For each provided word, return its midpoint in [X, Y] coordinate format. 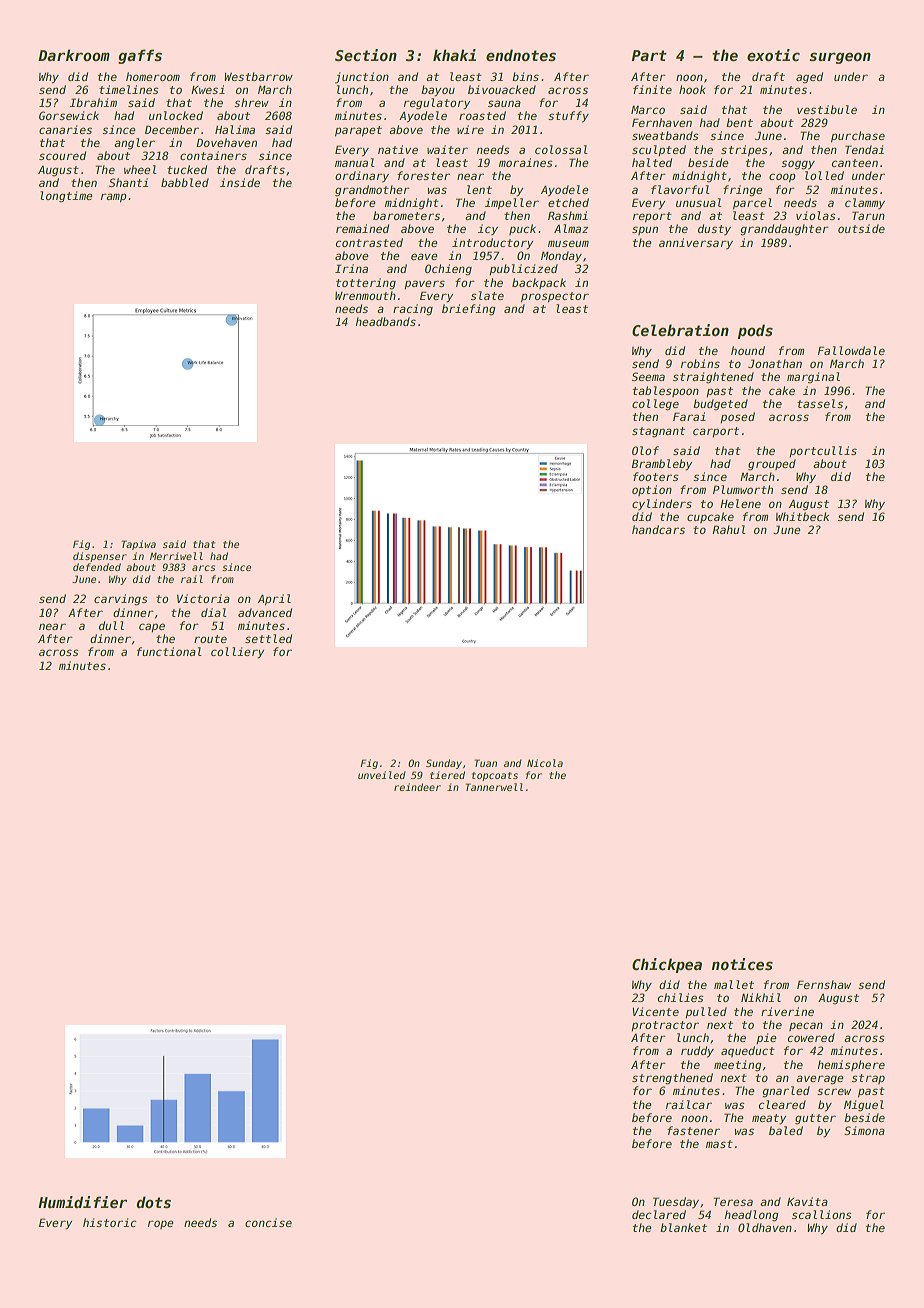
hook [692, 89]
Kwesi [208, 89]
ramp [114, 197]
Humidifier [82, 1202]
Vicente [655, 1011]
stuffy [568, 117]
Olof [645, 450]
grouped [772, 465]
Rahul [729, 529]
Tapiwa [138, 545]
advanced [265, 612]
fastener [693, 1130]
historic [109, 1222]
